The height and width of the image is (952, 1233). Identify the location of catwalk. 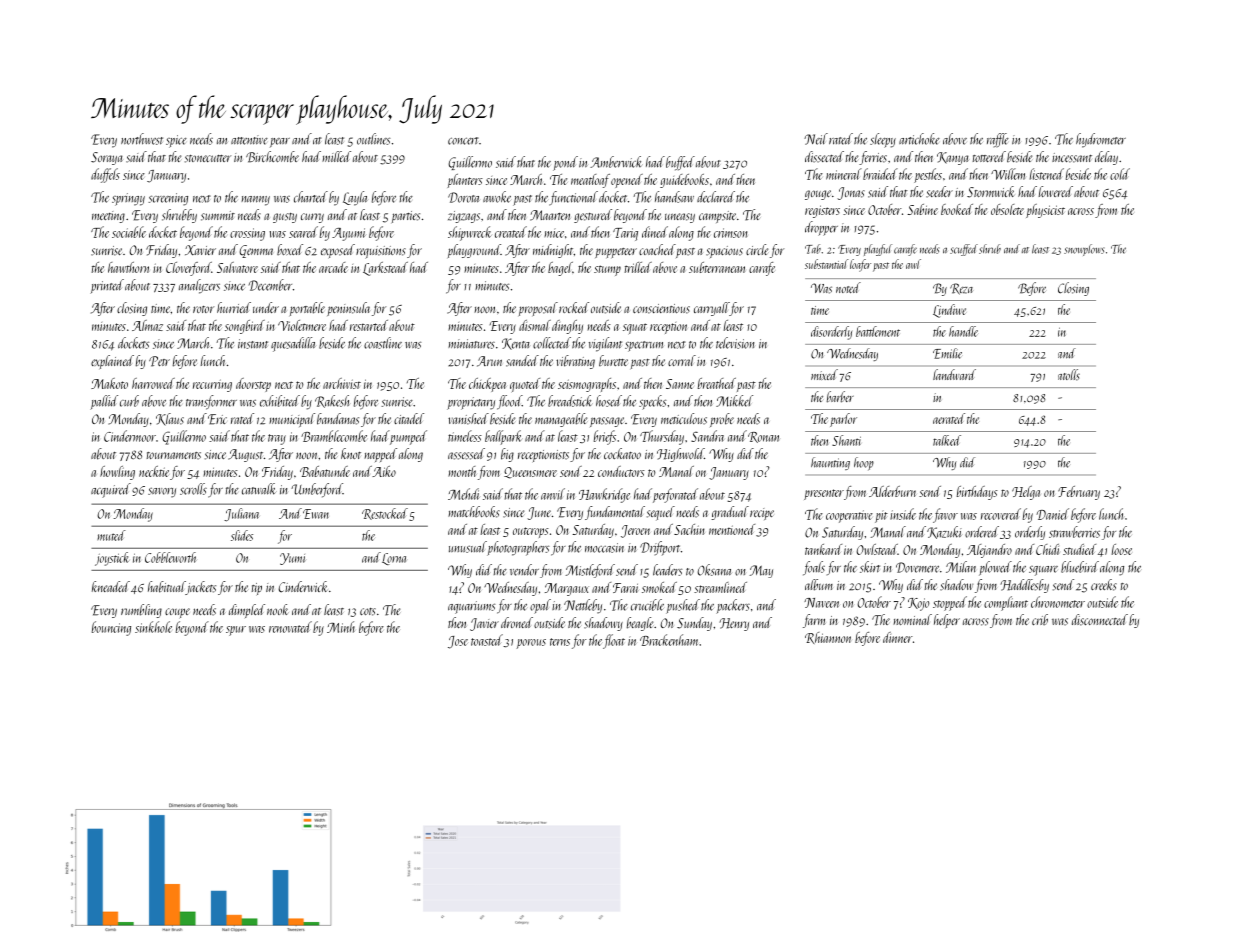
(259, 489).
